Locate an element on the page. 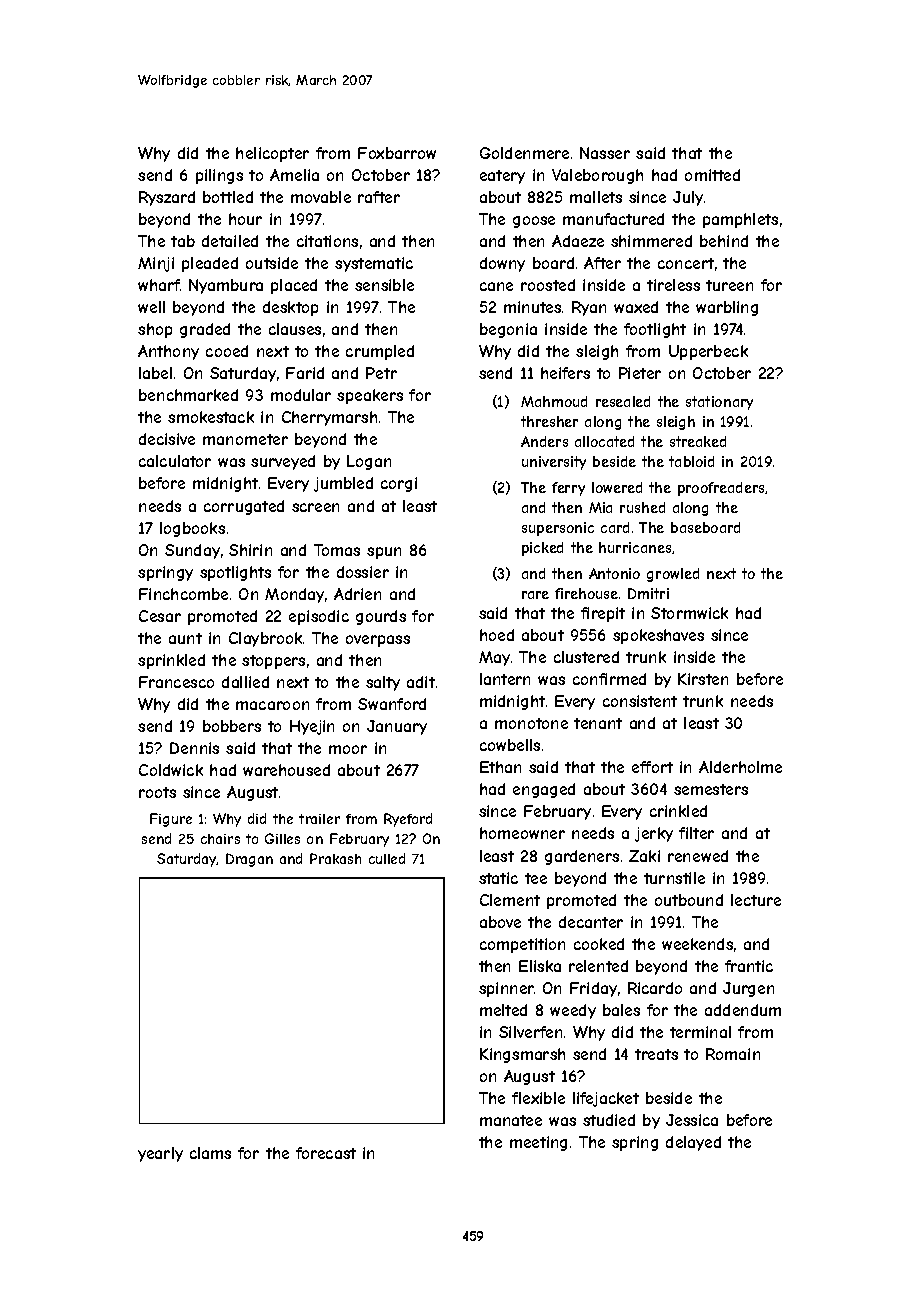  bottled is located at coordinates (228, 197).
